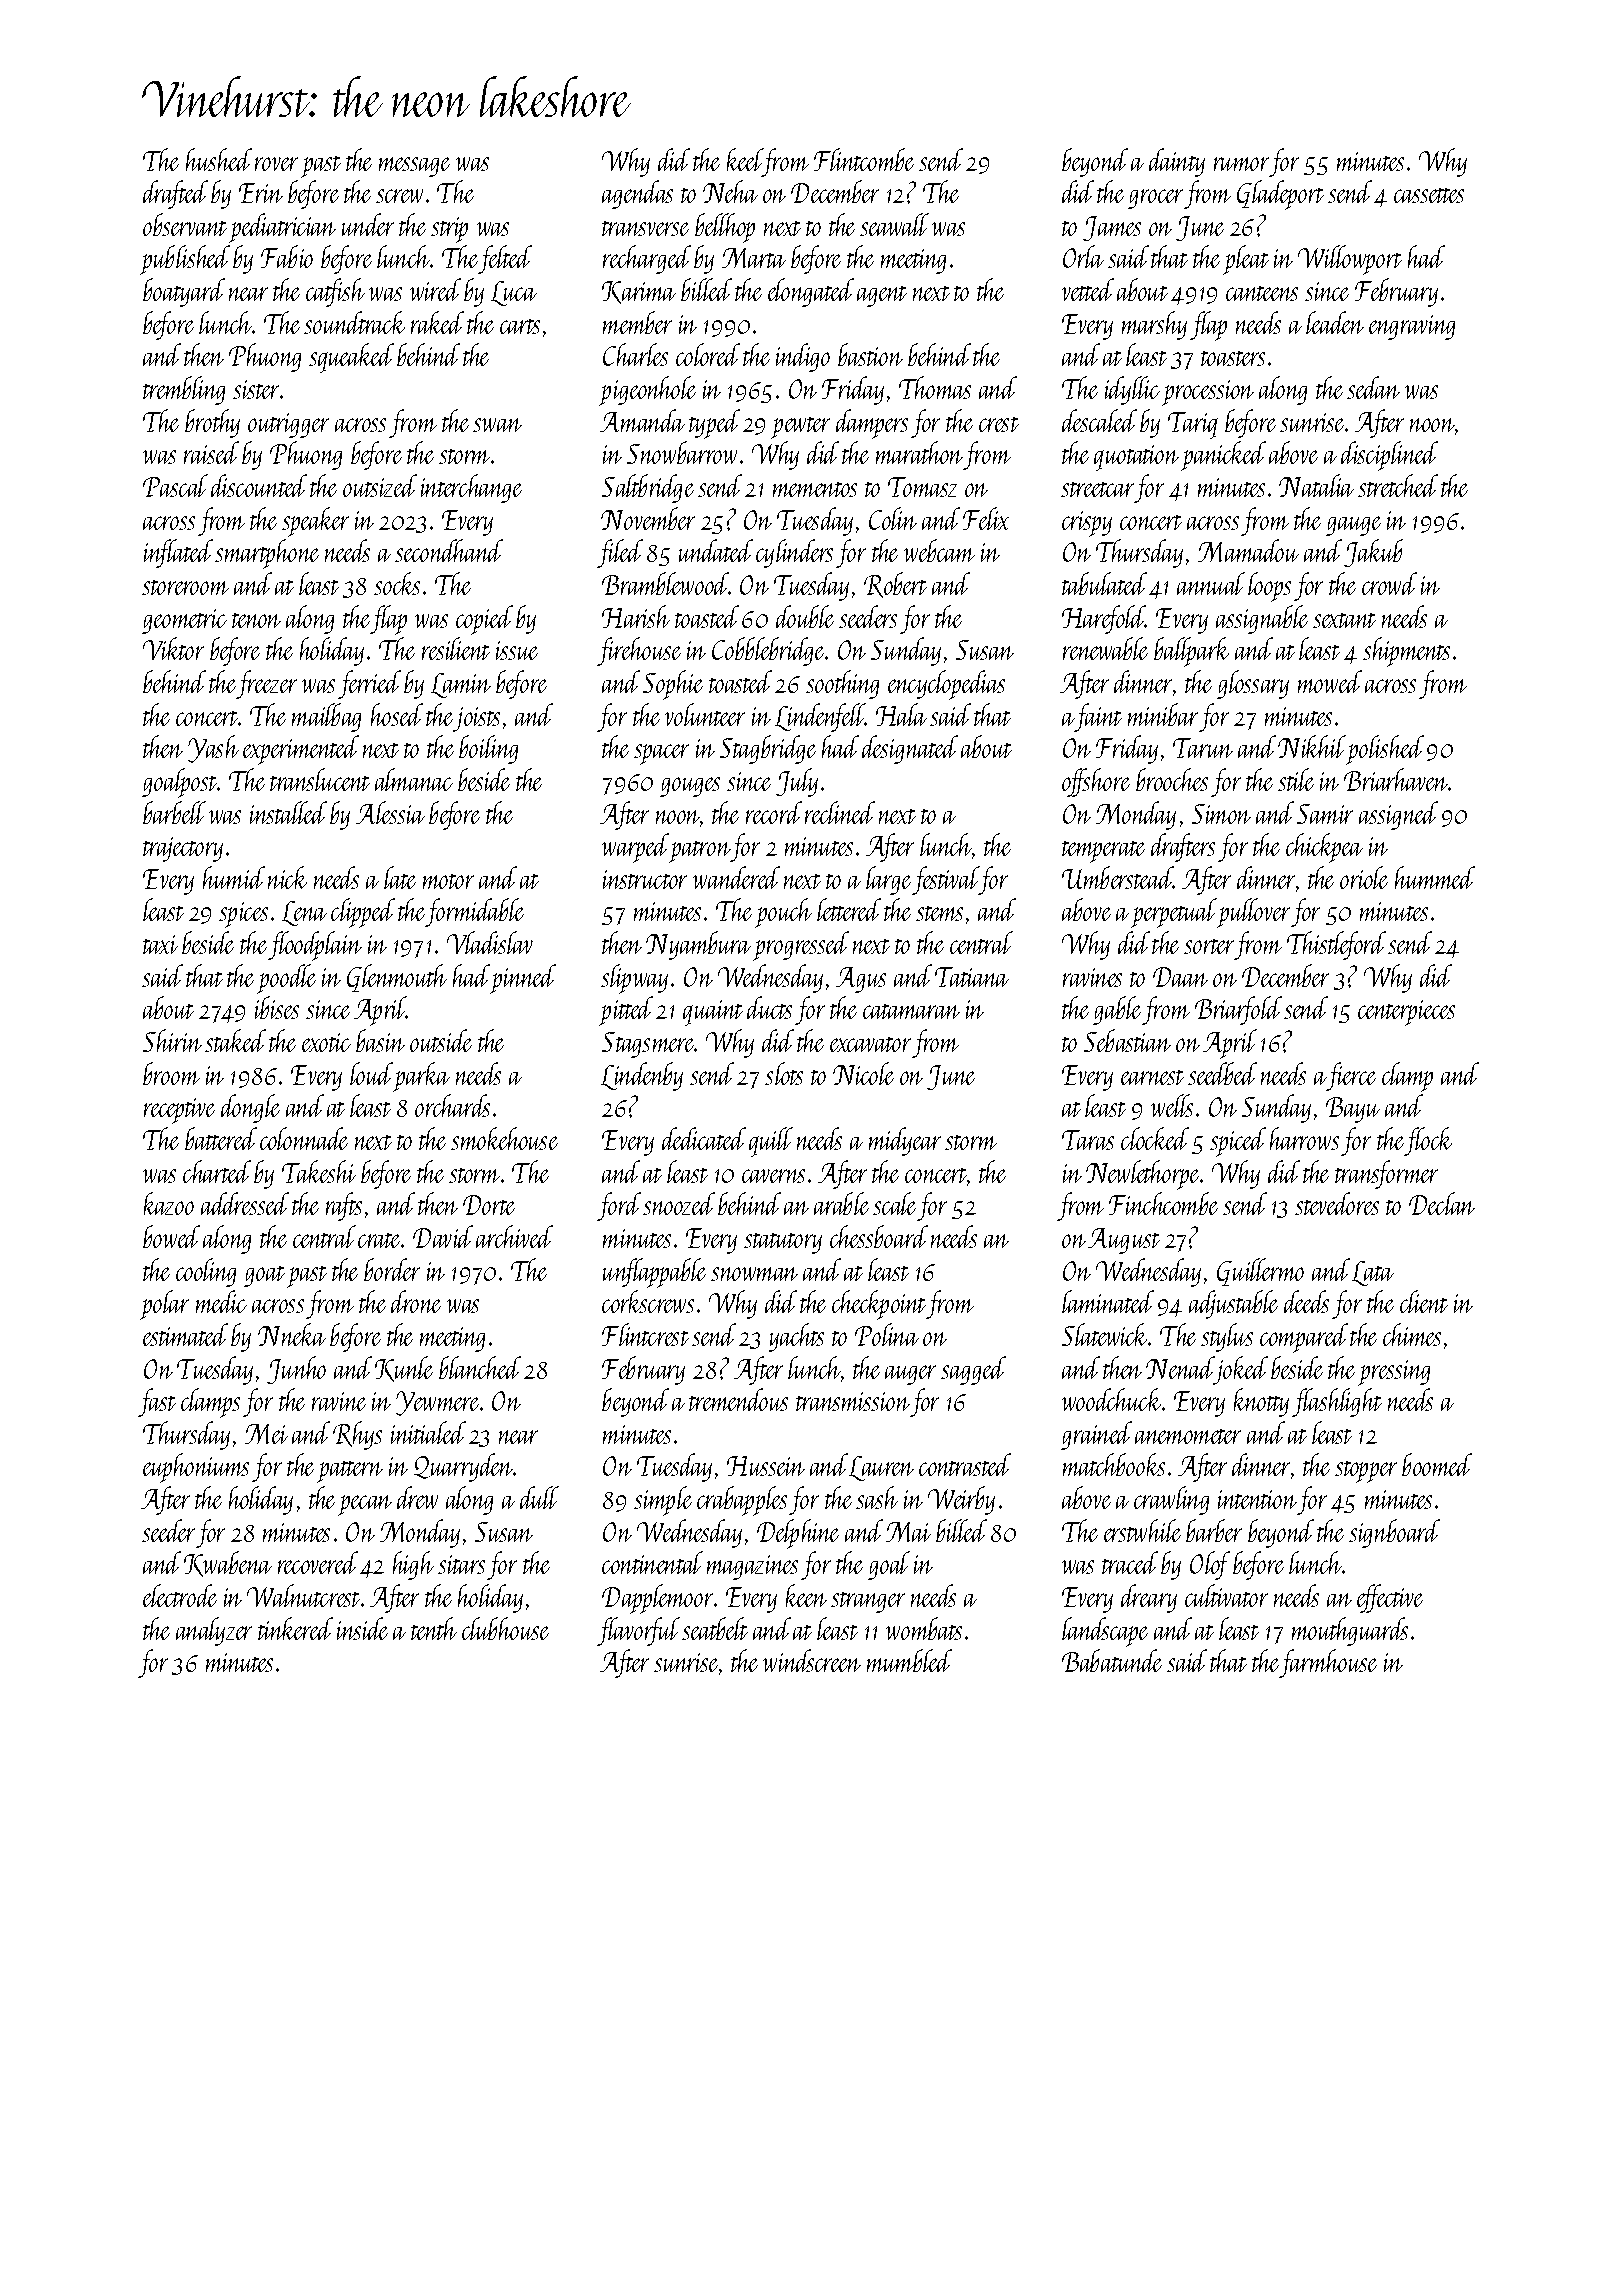  I want to click on tinkered, so click(295, 1628).
